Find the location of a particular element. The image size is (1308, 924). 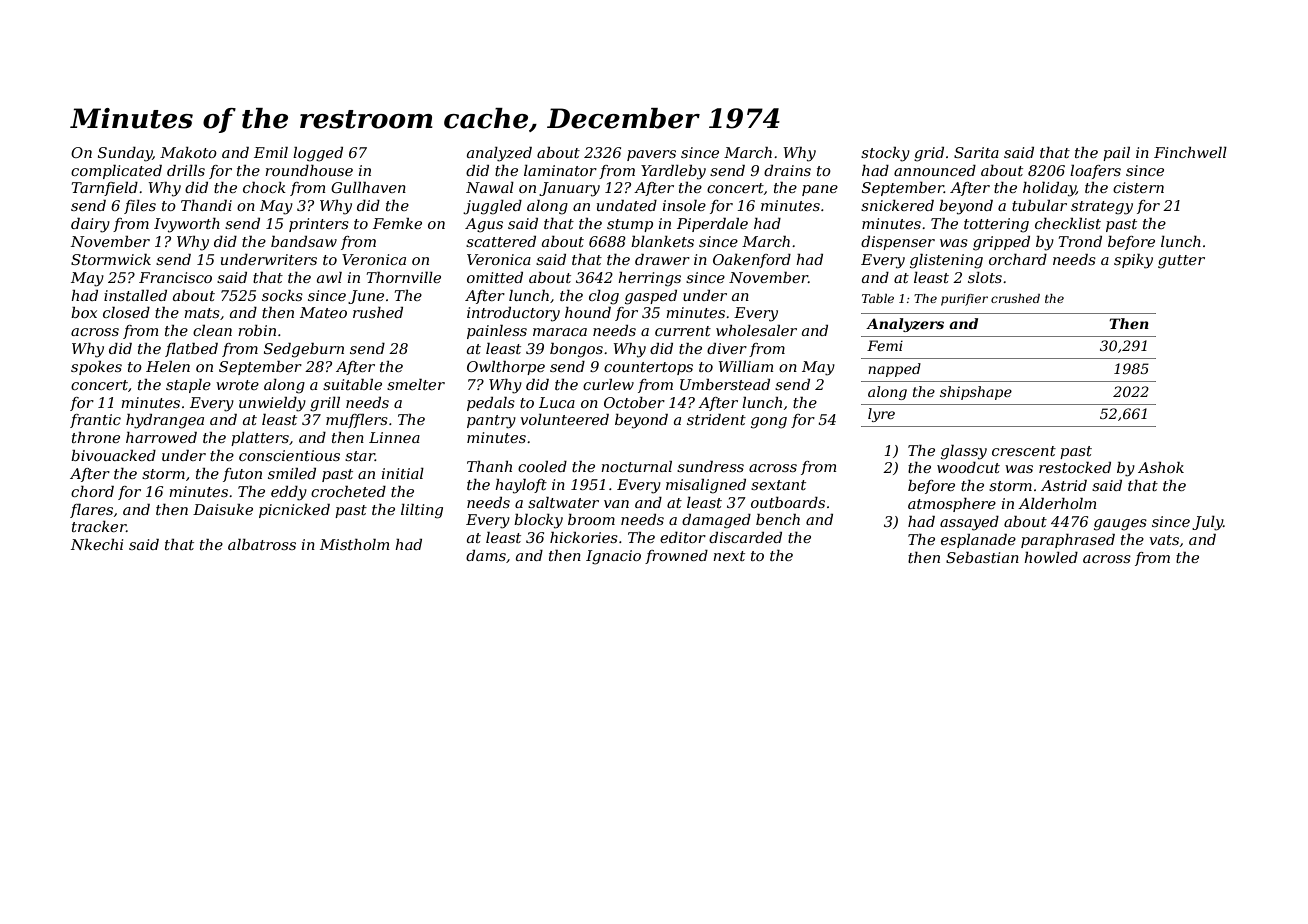

Finchwell is located at coordinates (1190, 152).
